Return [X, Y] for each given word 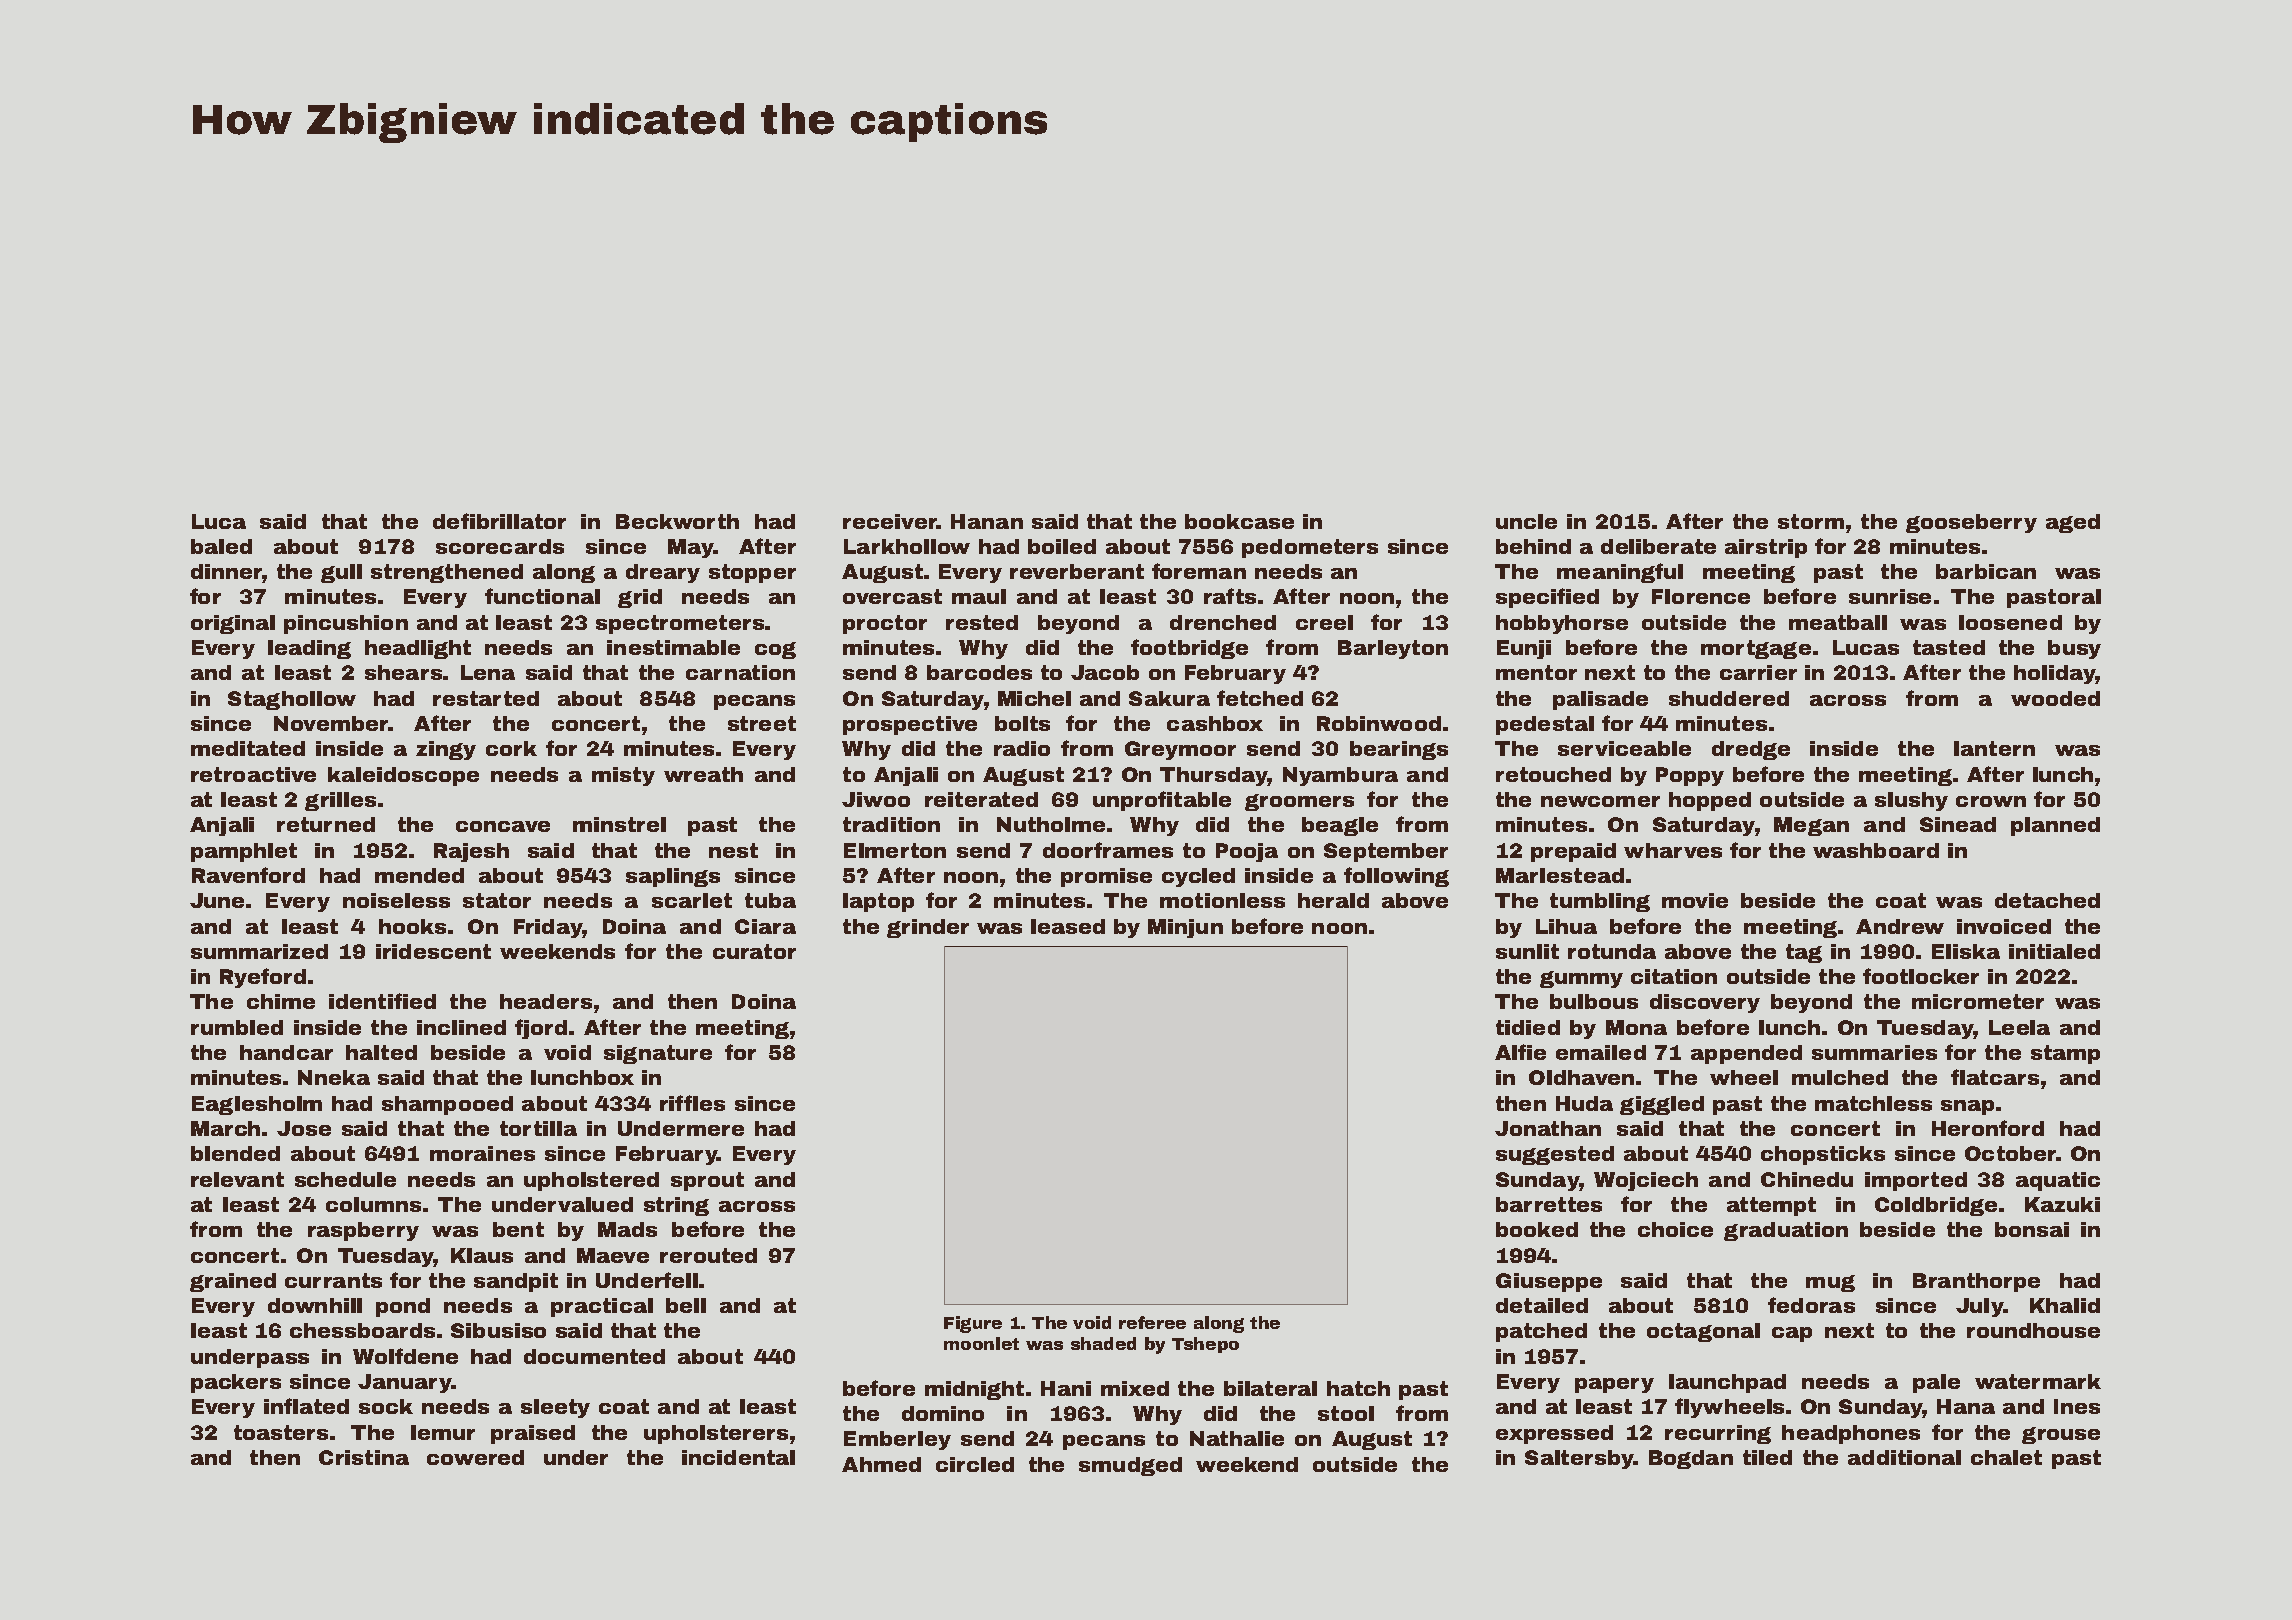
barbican [1986, 571]
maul [979, 596]
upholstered [591, 1181]
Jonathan [1548, 1128]
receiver [890, 521]
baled [221, 546]
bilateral [1270, 1388]
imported [1916, 1181]
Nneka [334, 1077]
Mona [1636, 1027]
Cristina [364, 1457]
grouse [2061, 1435]
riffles [692, 1103]
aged [2073, 523]
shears [403, 672]
